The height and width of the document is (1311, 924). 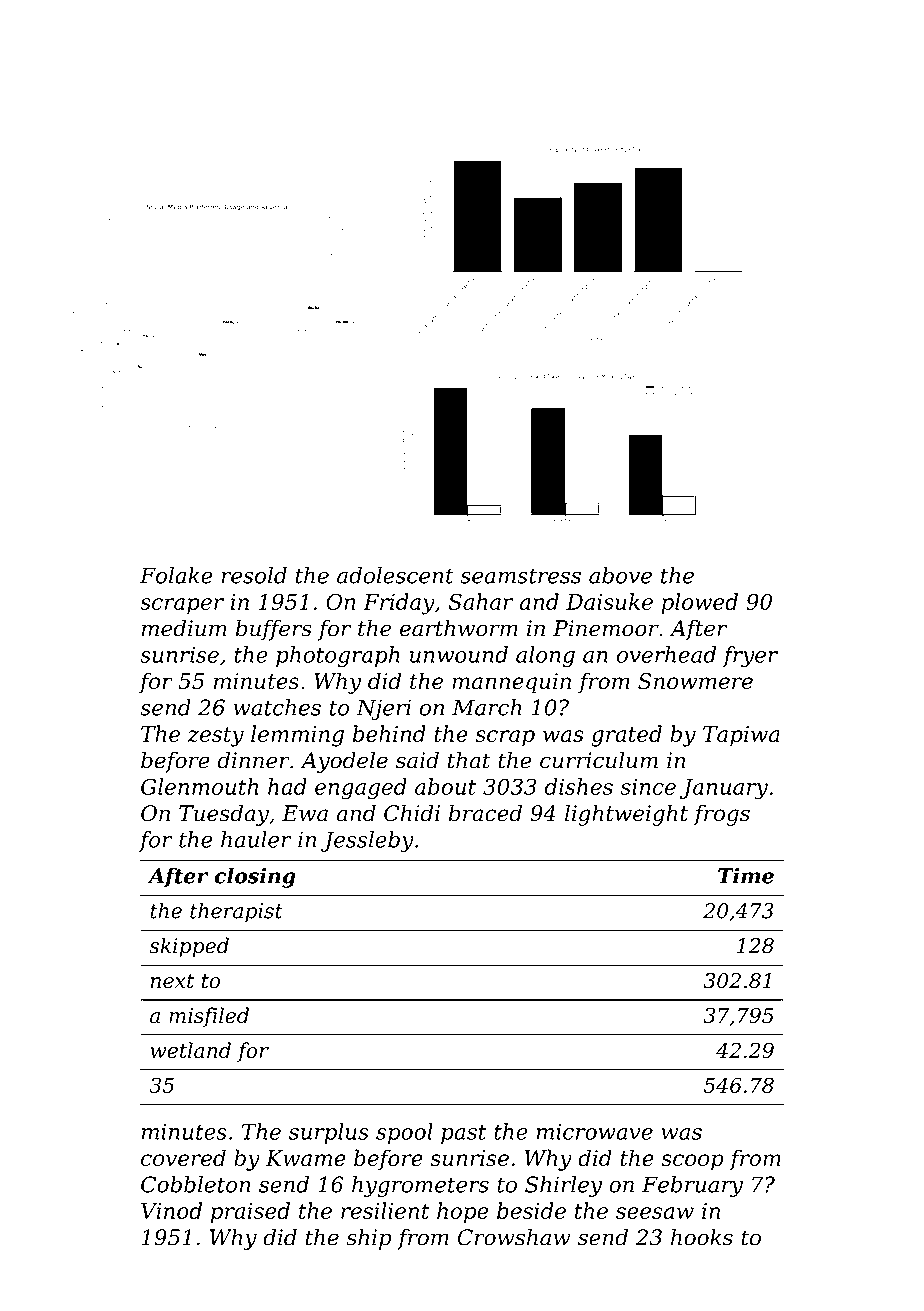 I want to click on Pinemoor, so click(x=606, y=628).
